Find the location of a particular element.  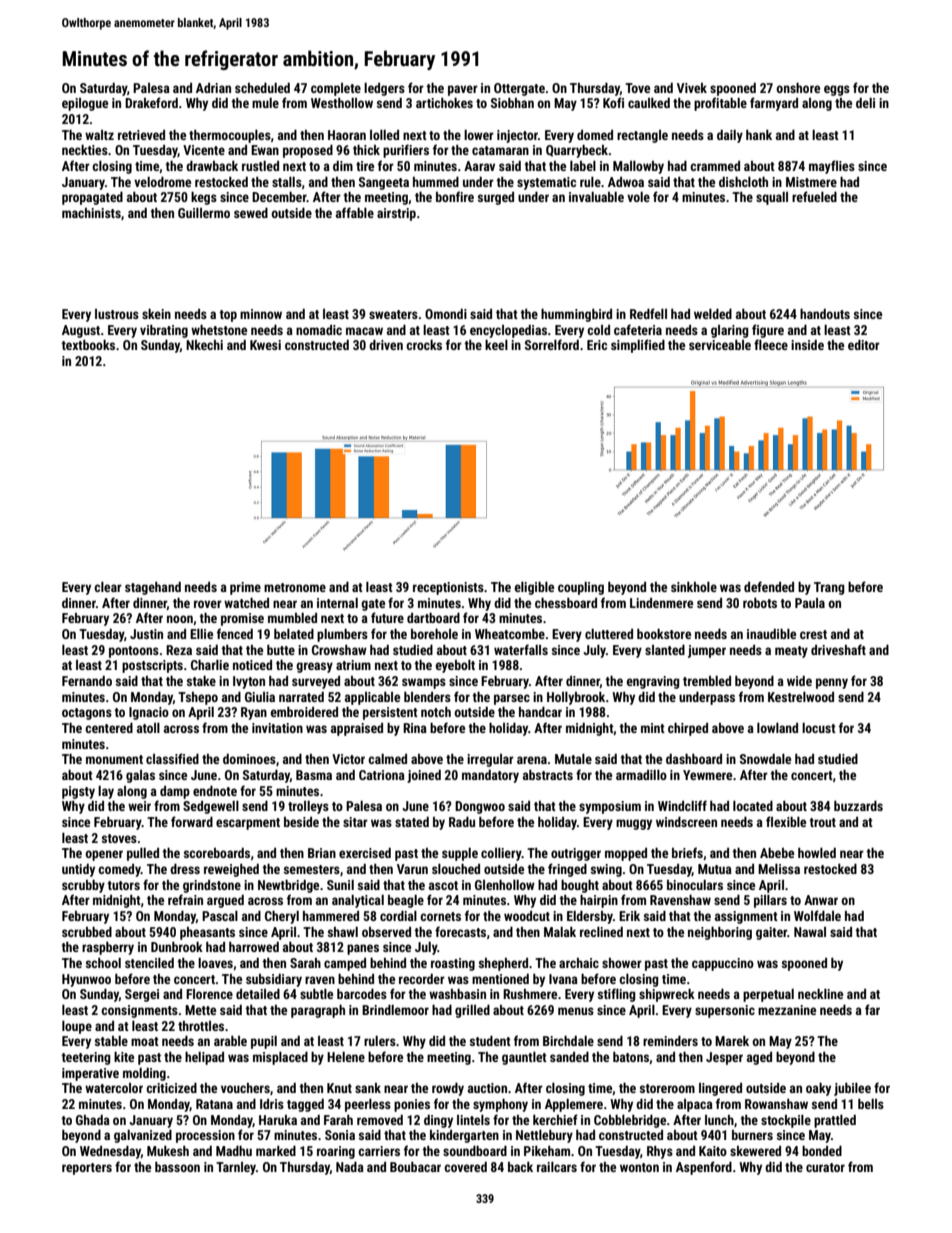

Hollybrook is located at coordinates (576, 698).
